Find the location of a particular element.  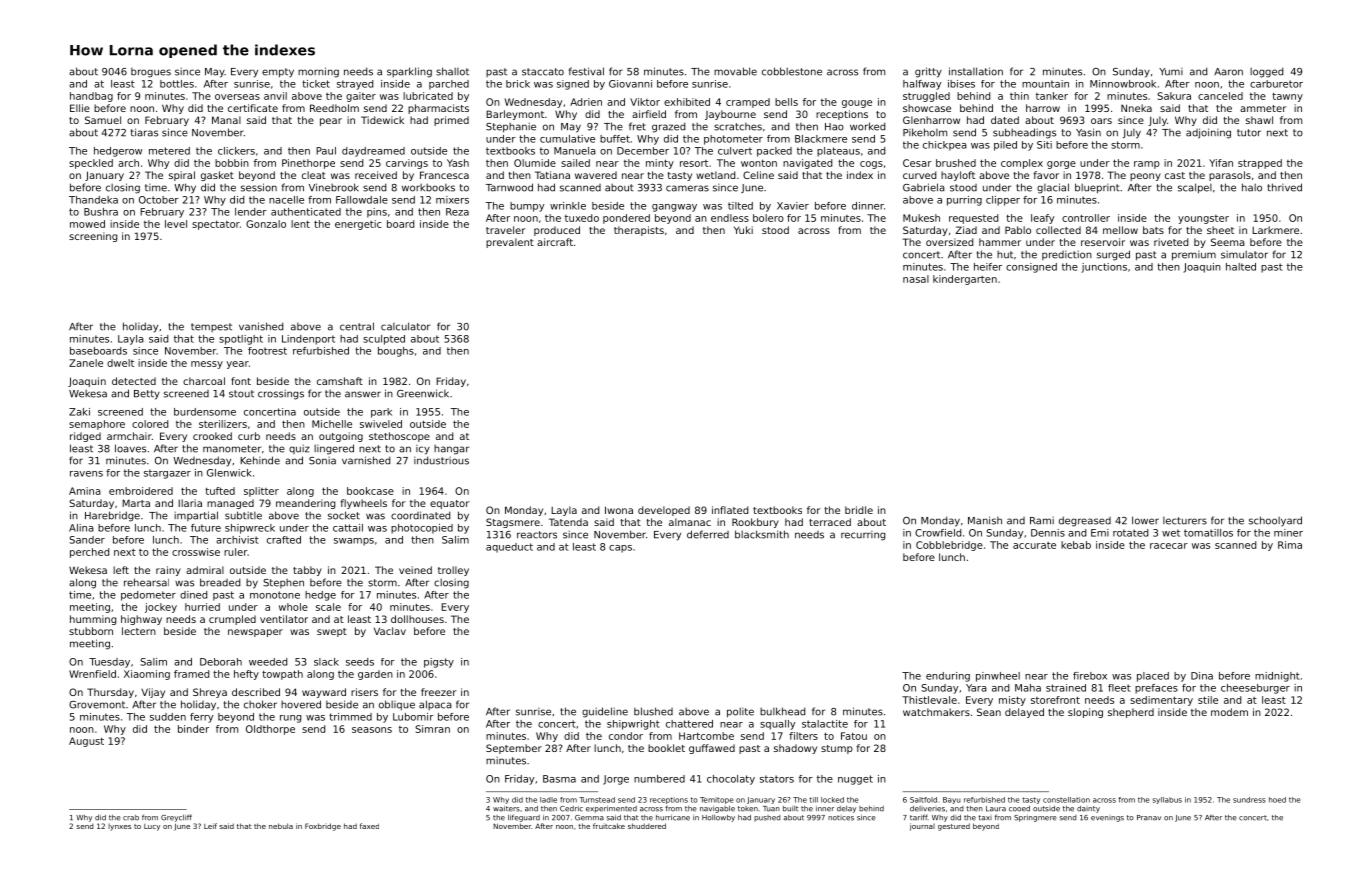

wavered is located at coordinates (596, 175).
